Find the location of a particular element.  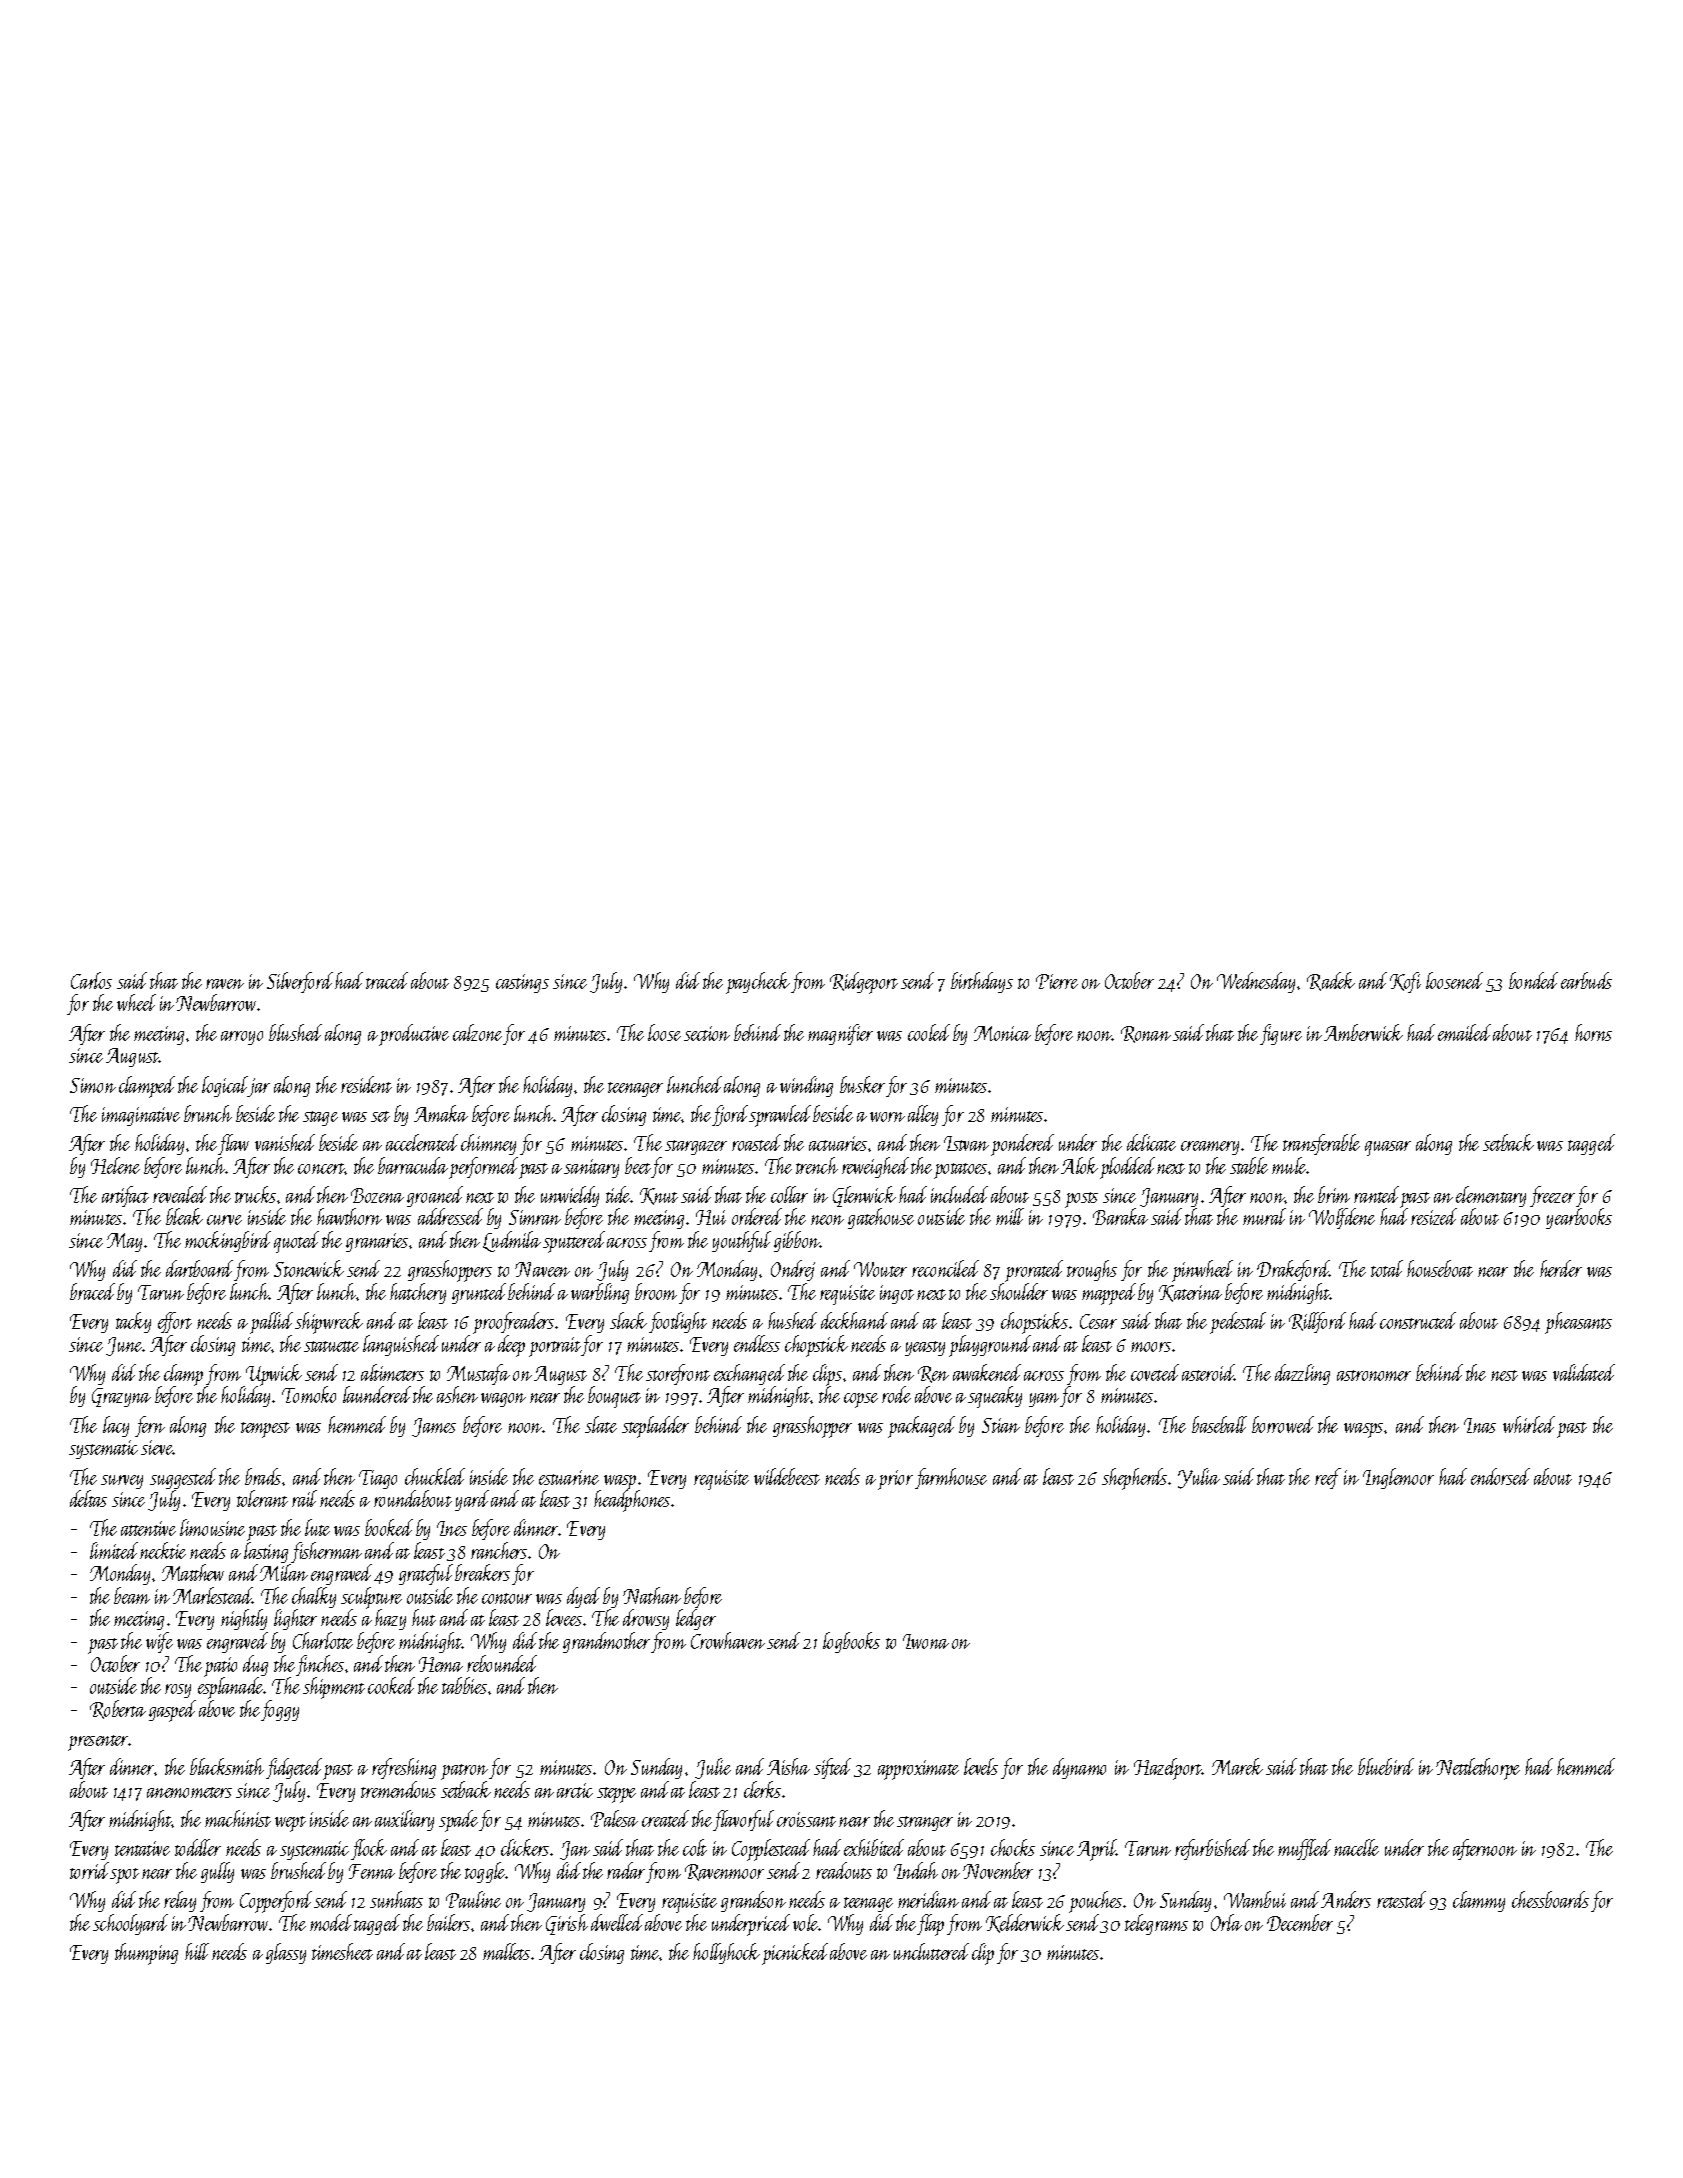

blushed is located at coordinates (295, 1032).
